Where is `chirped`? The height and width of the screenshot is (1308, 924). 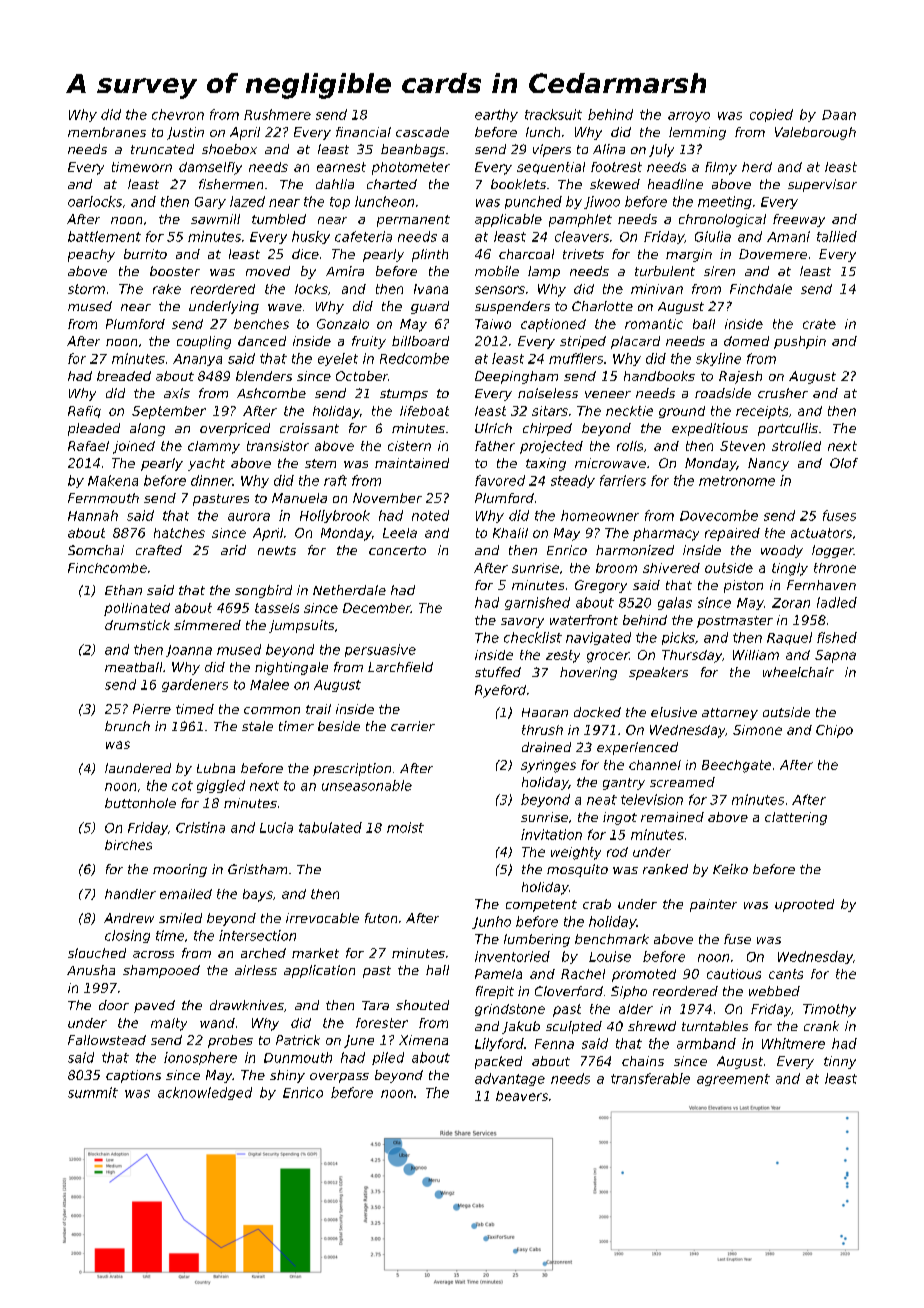 chirped is located at coordinates (547, 429).
